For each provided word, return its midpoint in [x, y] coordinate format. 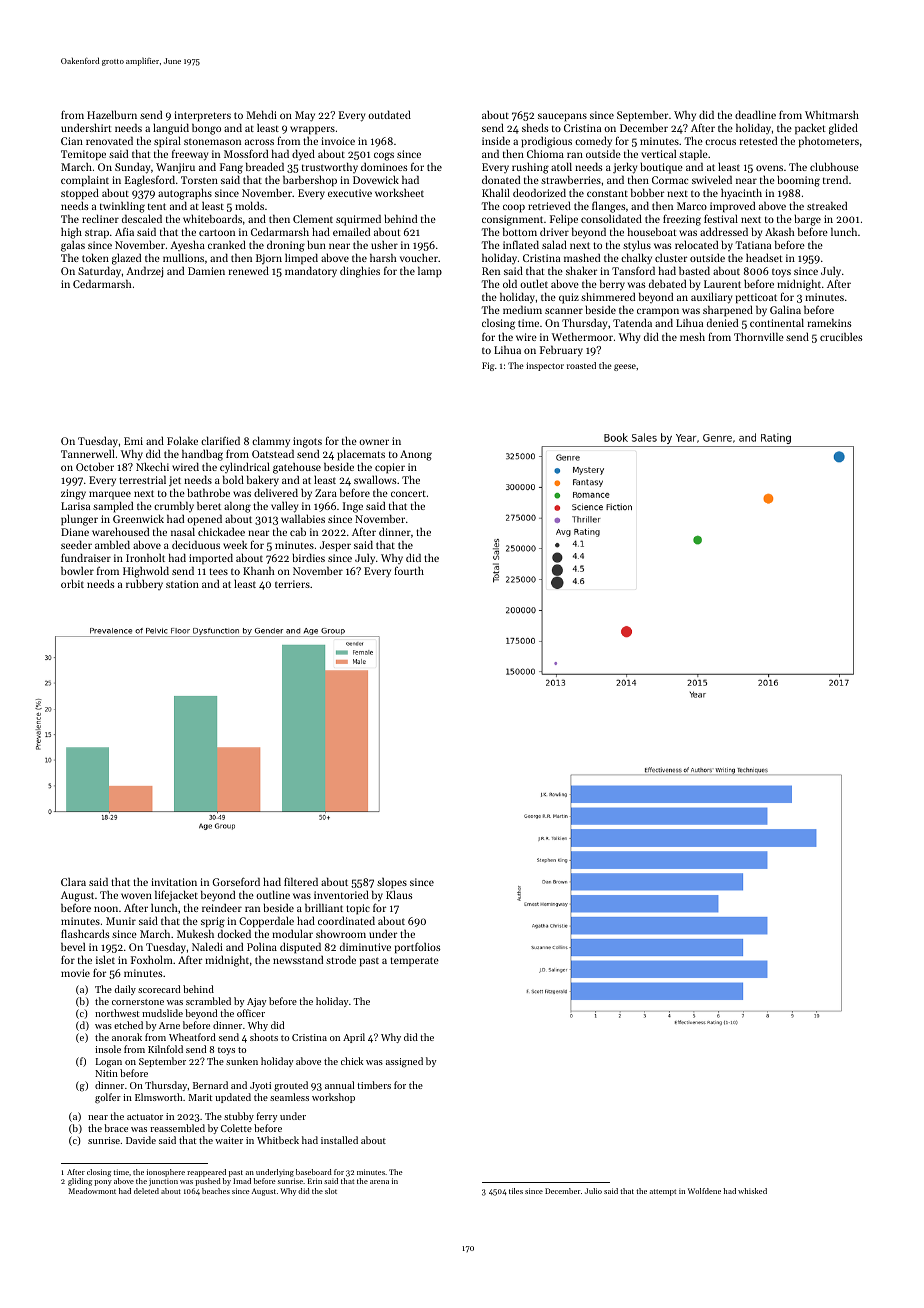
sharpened [728, 311]
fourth [409, 570]
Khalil [496, 192]
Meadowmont [92, 1191]
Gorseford [236, 881]
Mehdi [262, 114]
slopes [392, 883]
